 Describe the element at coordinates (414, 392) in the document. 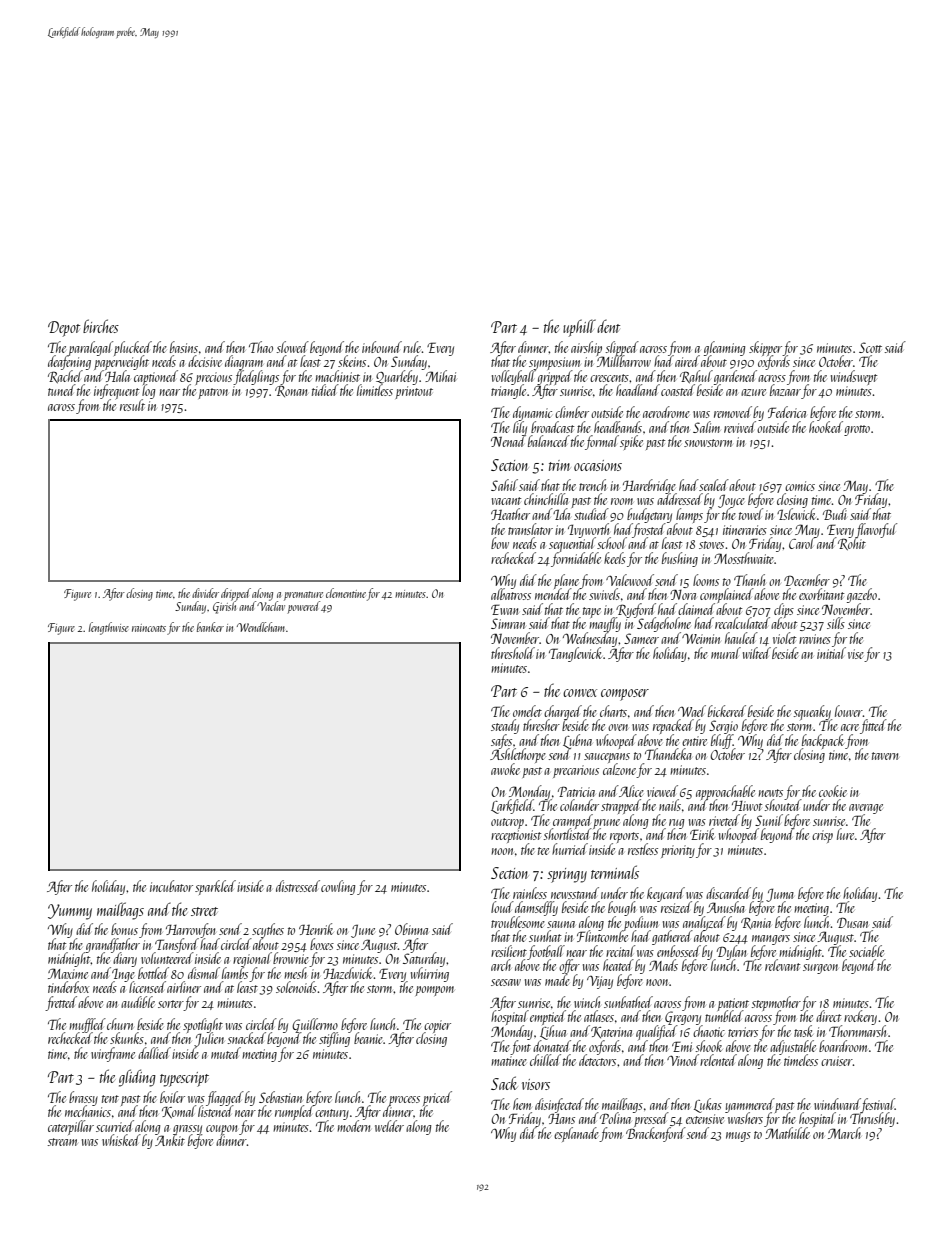

I see `printout` at that location.
